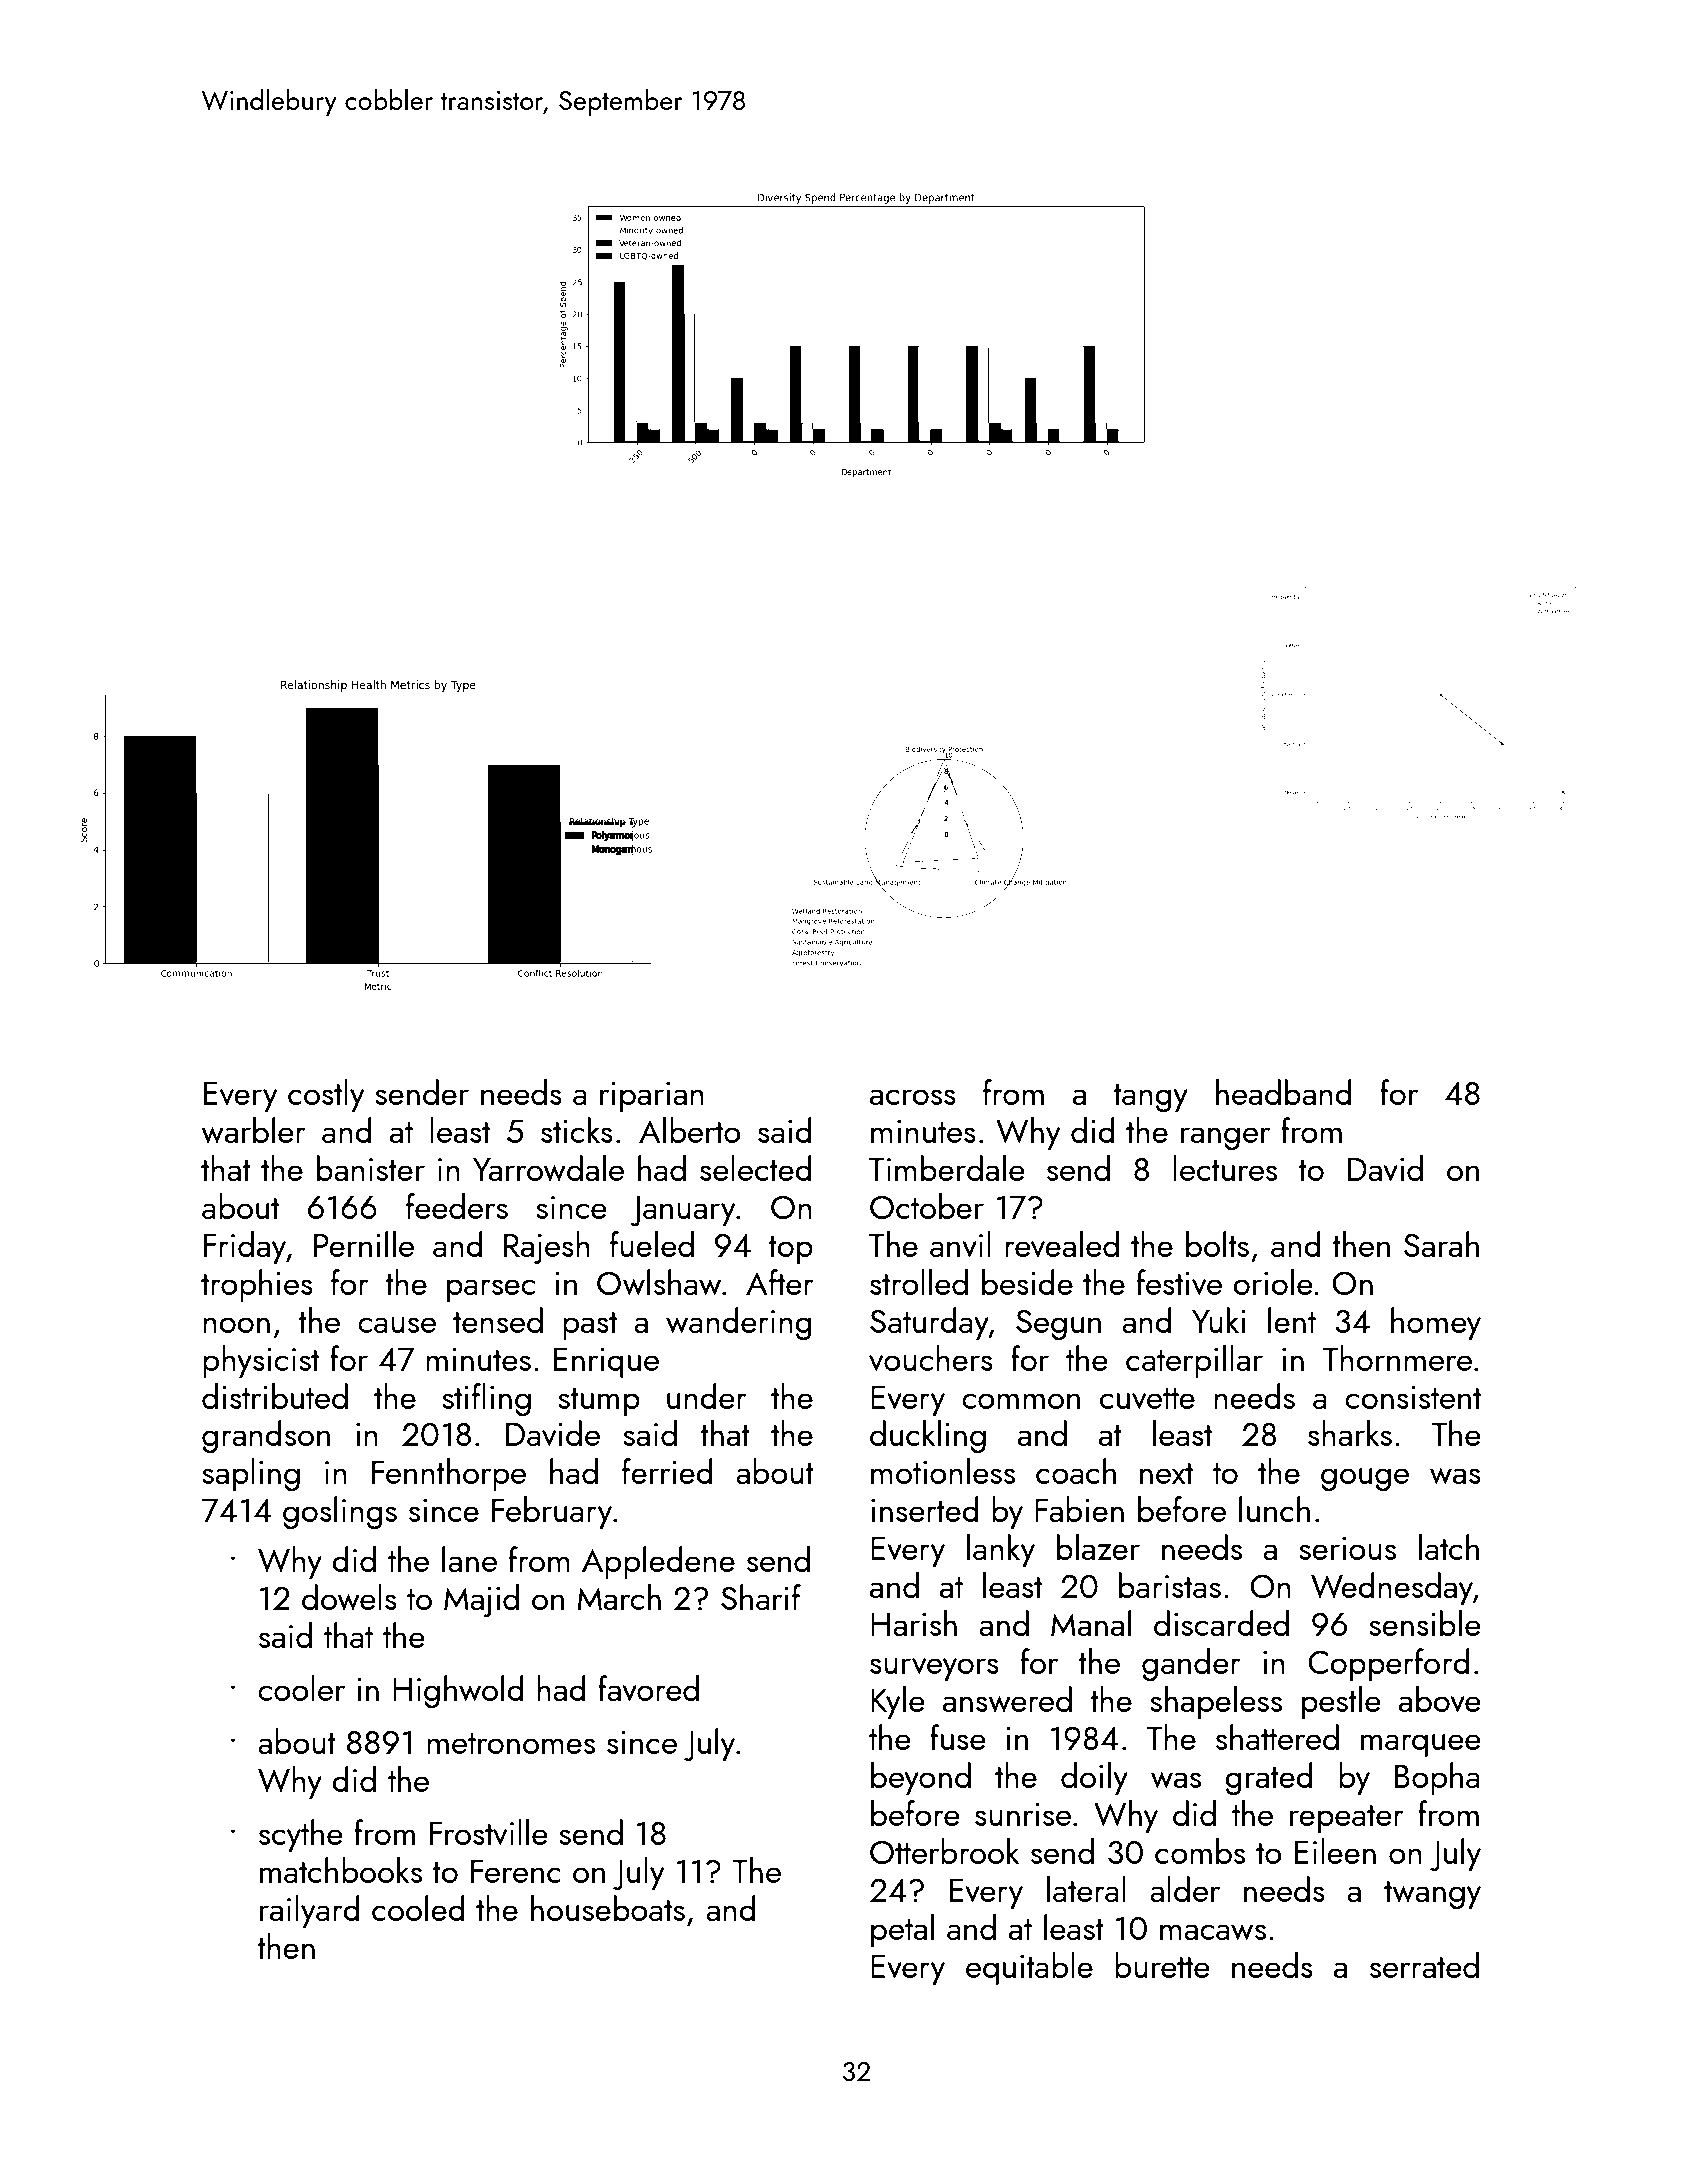  Describe the element at coordinates (1449, 1547) in the screenshot. I see `latch` at that location.
